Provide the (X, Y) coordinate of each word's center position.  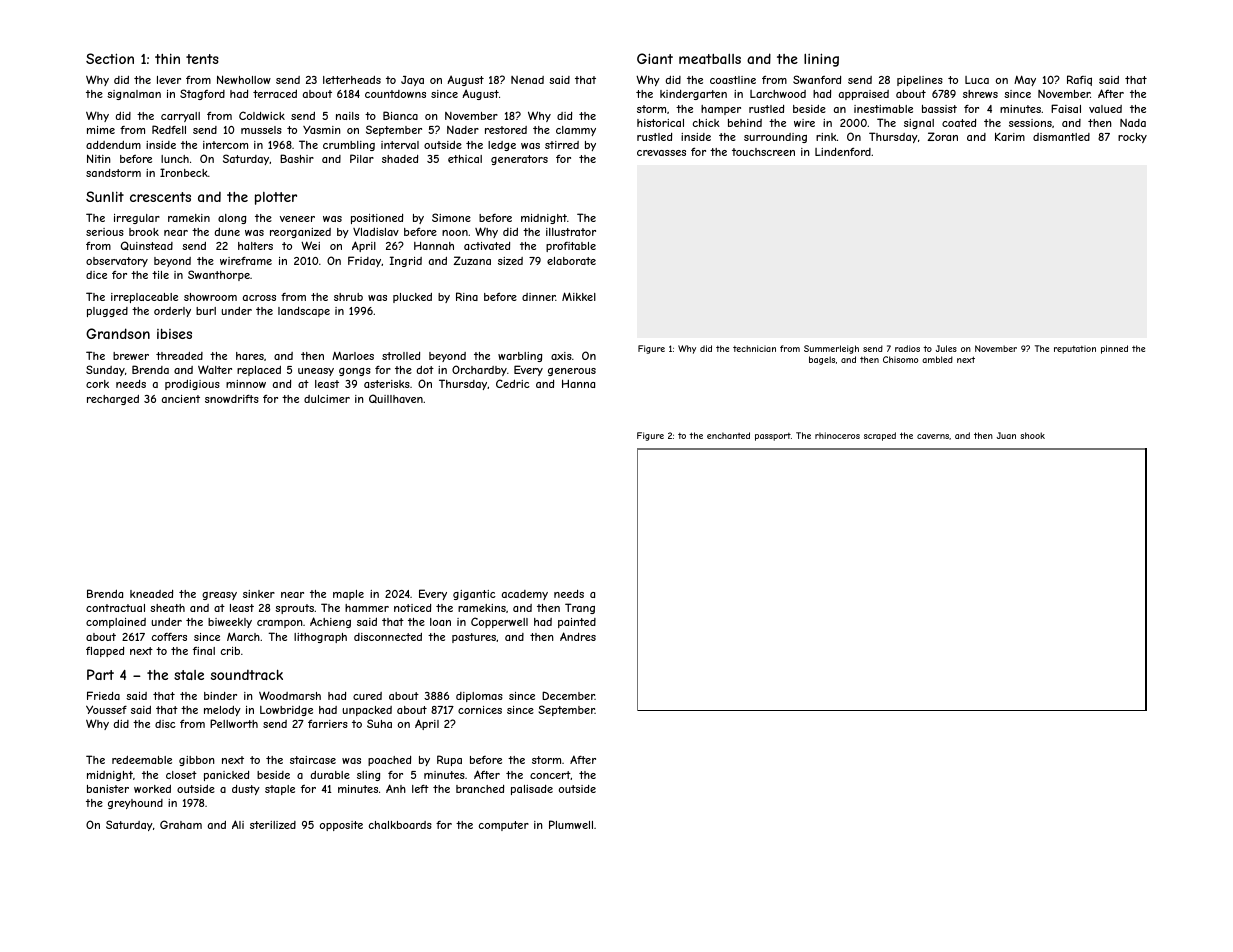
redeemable (142, 760)
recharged (113, 400)
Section (110, 58)
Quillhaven (396, 398)
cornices (480, 710)
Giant (655, 58)
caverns (933, 436)
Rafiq (1079, 80)
